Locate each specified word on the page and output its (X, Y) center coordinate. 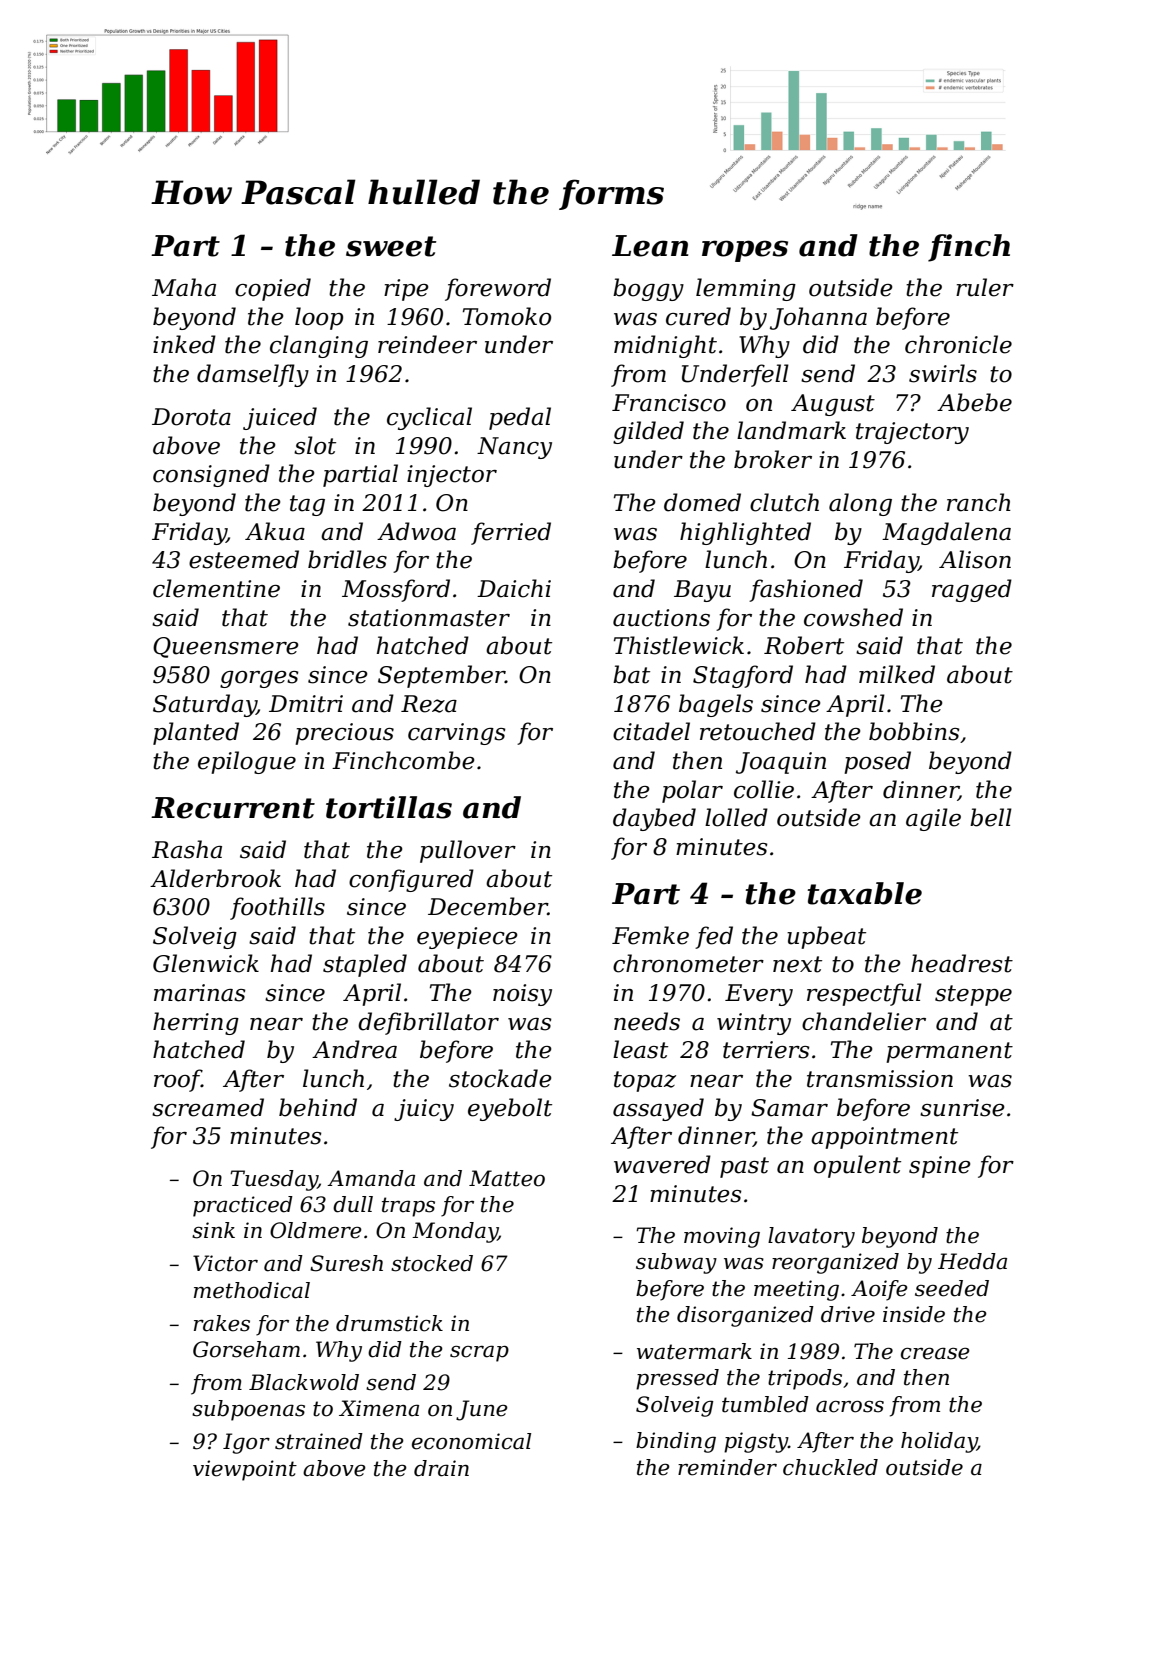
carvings (457, 734)
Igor (246, 1443)
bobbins (914, 731)
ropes (745, 251)
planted (196, 733)
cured (698, 316)
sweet (391, 246)
